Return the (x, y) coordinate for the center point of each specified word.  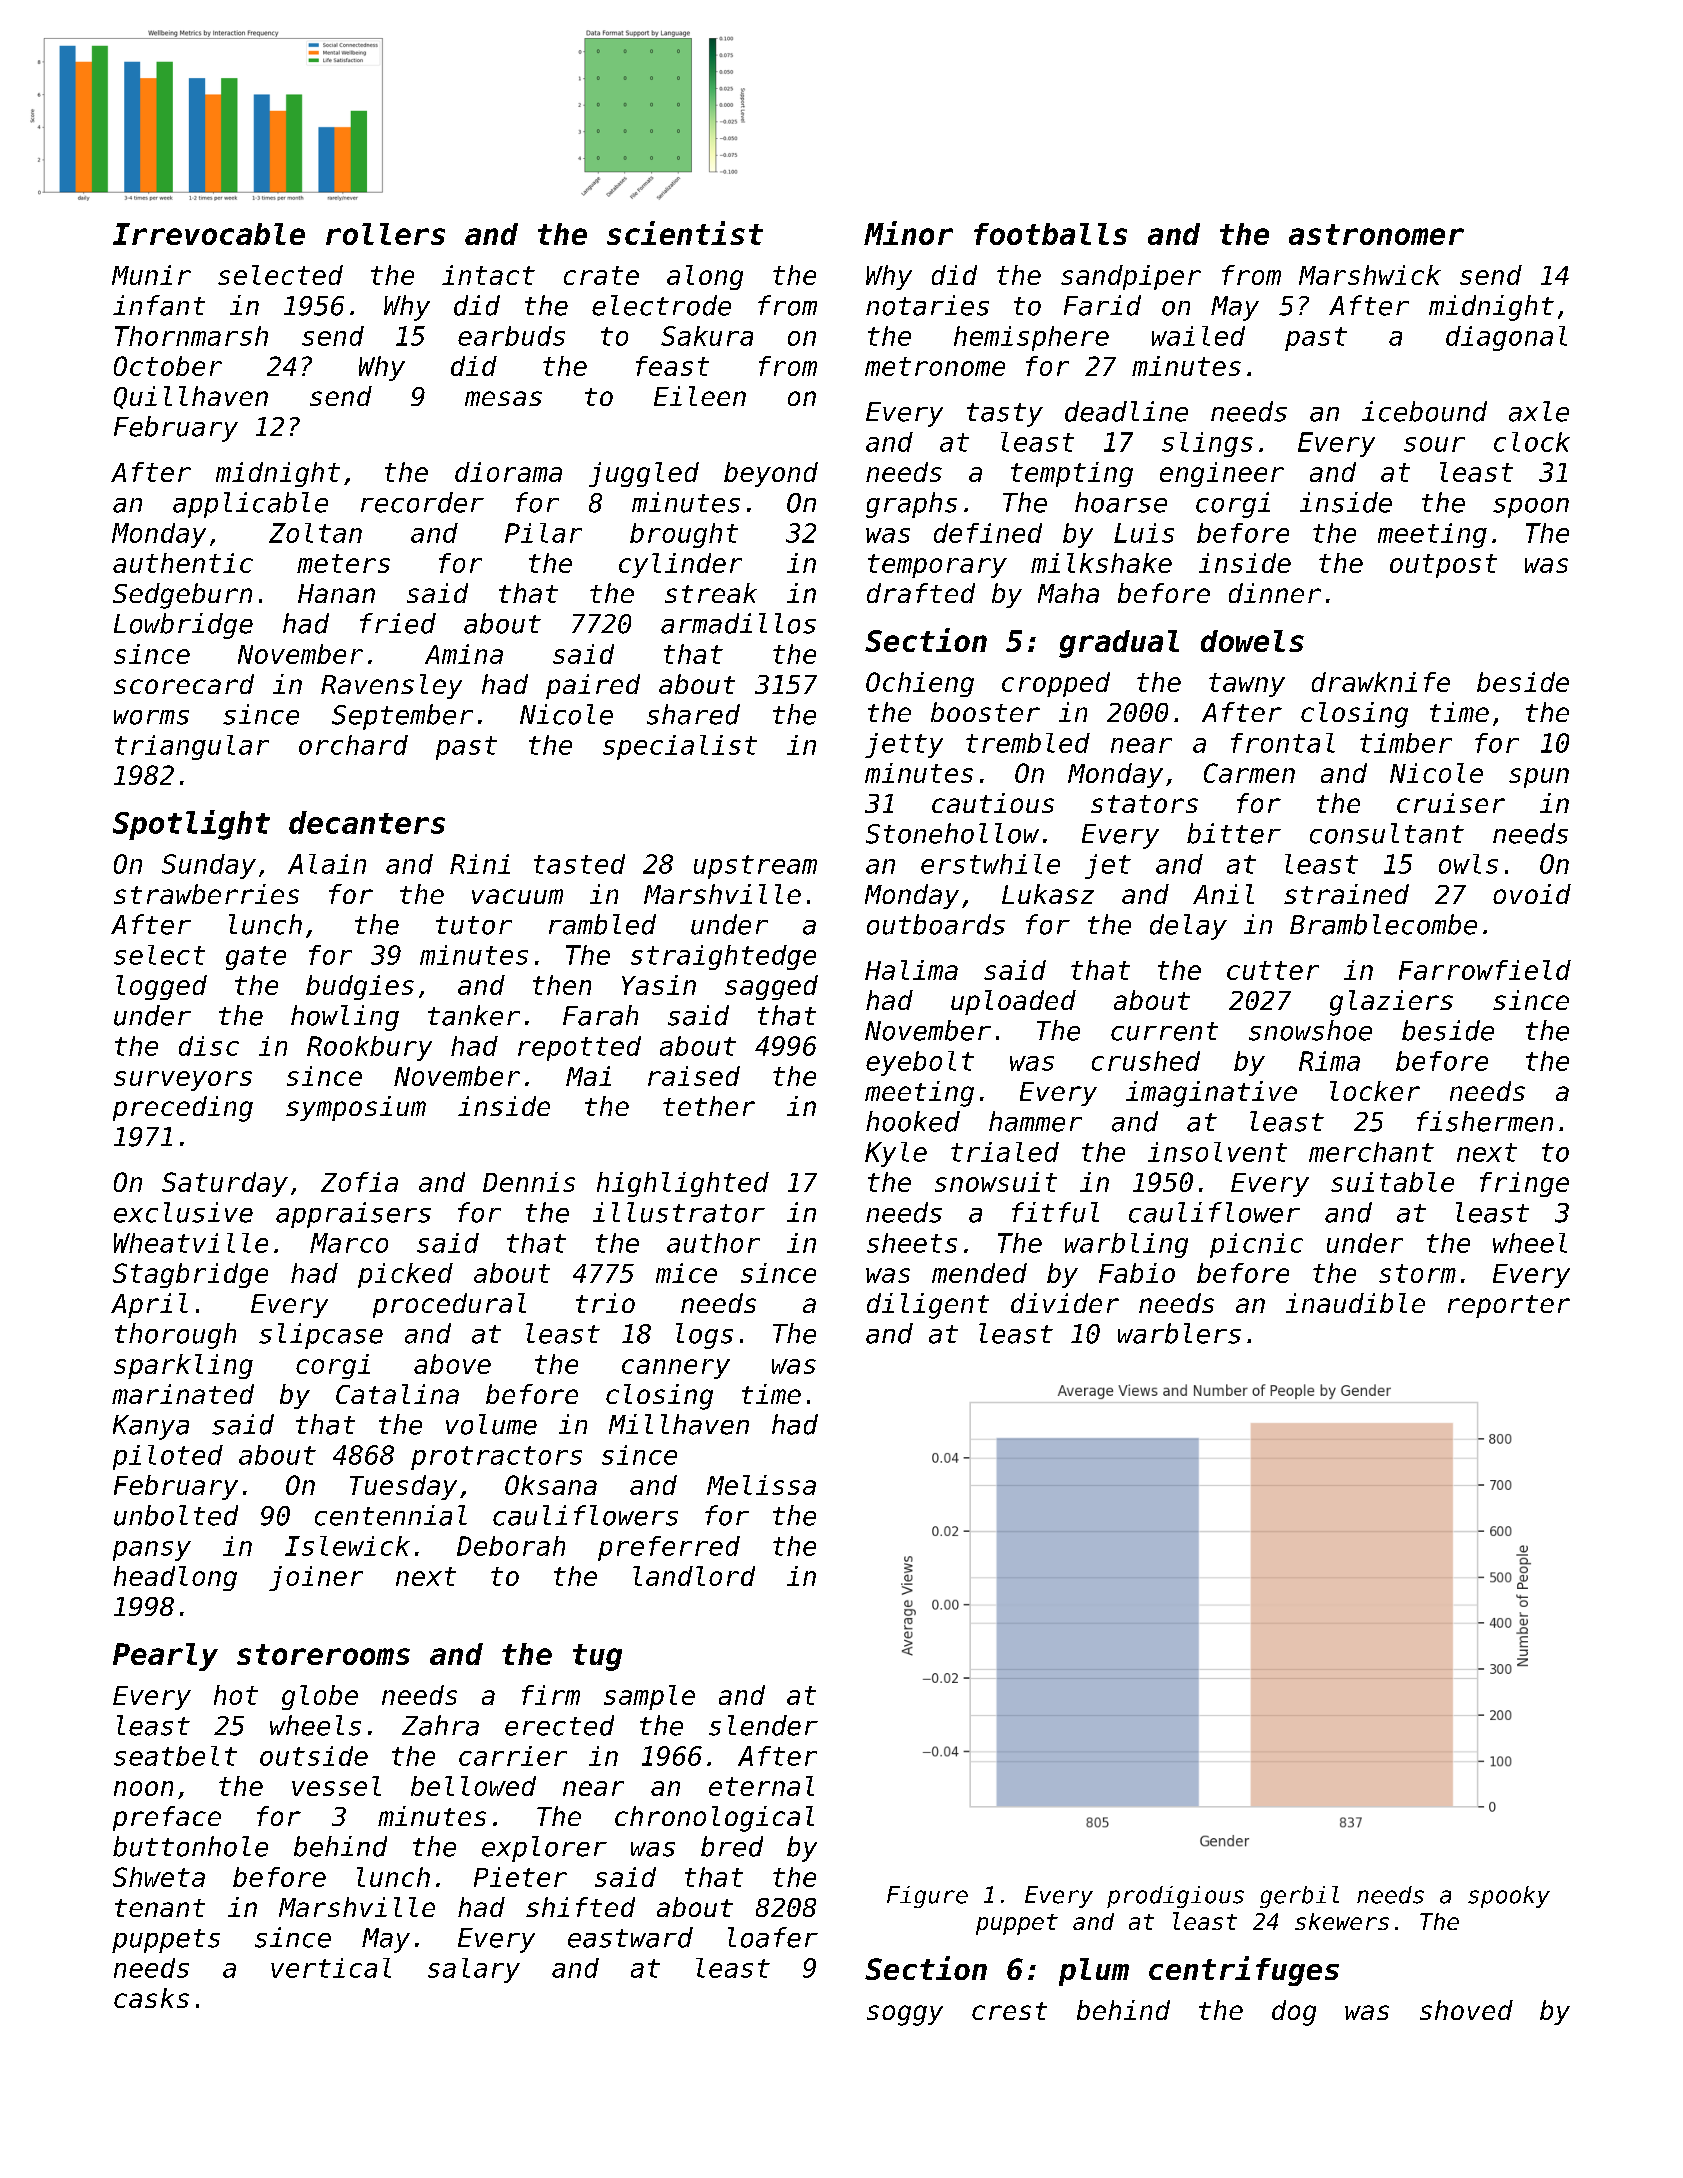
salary (474, 1970)
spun (1539, 778)
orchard (353, 745)
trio (605, 1303)
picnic (1256, 1245)
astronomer (1376, 234)
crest (1009, 2011)
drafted (921, 593)
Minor (908, 233)
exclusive (183, 1212)
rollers (385, 234)
